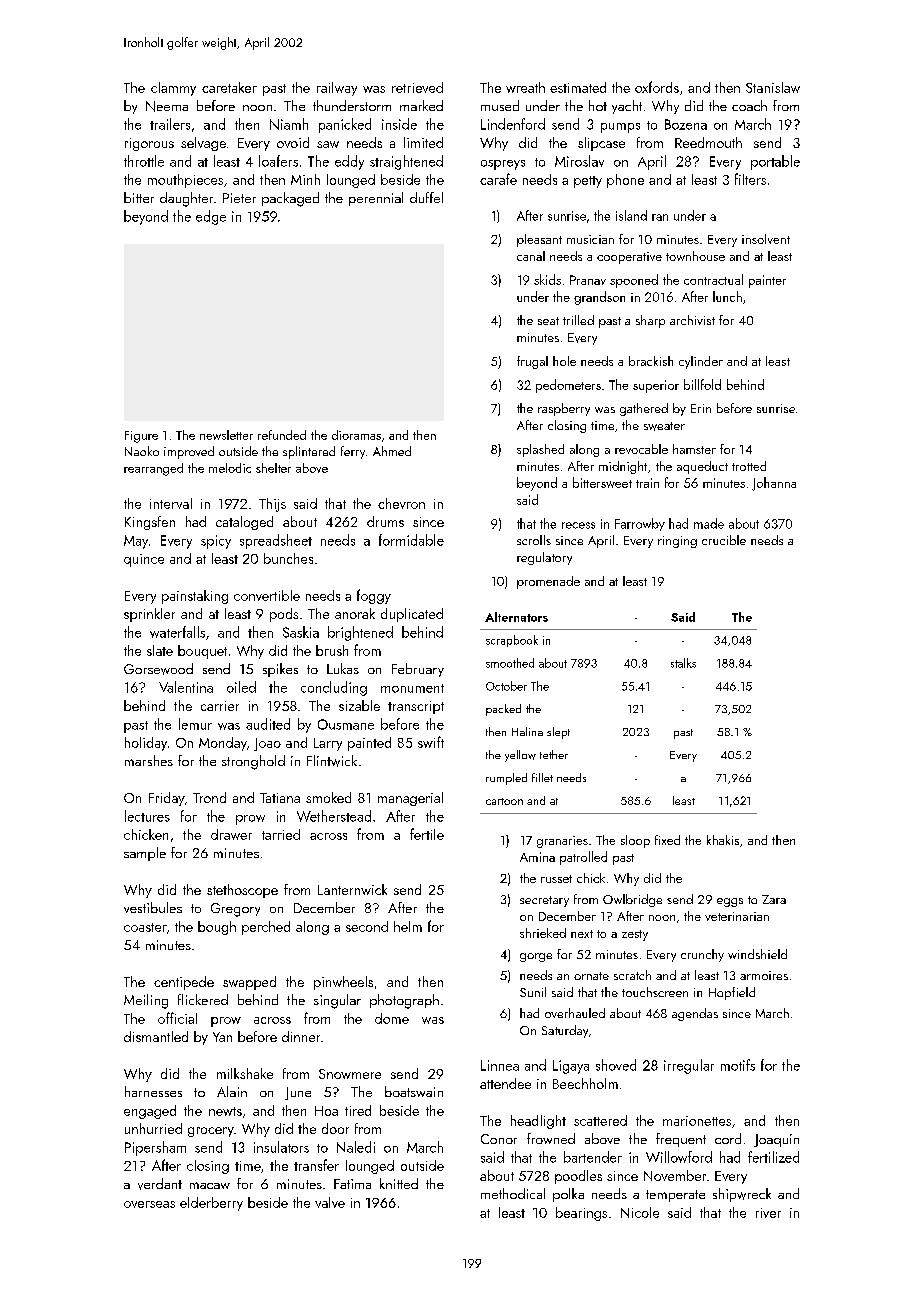 The height and width of the screenshot is (1314, 924). I want to click on managerial, so click(410, 799).
